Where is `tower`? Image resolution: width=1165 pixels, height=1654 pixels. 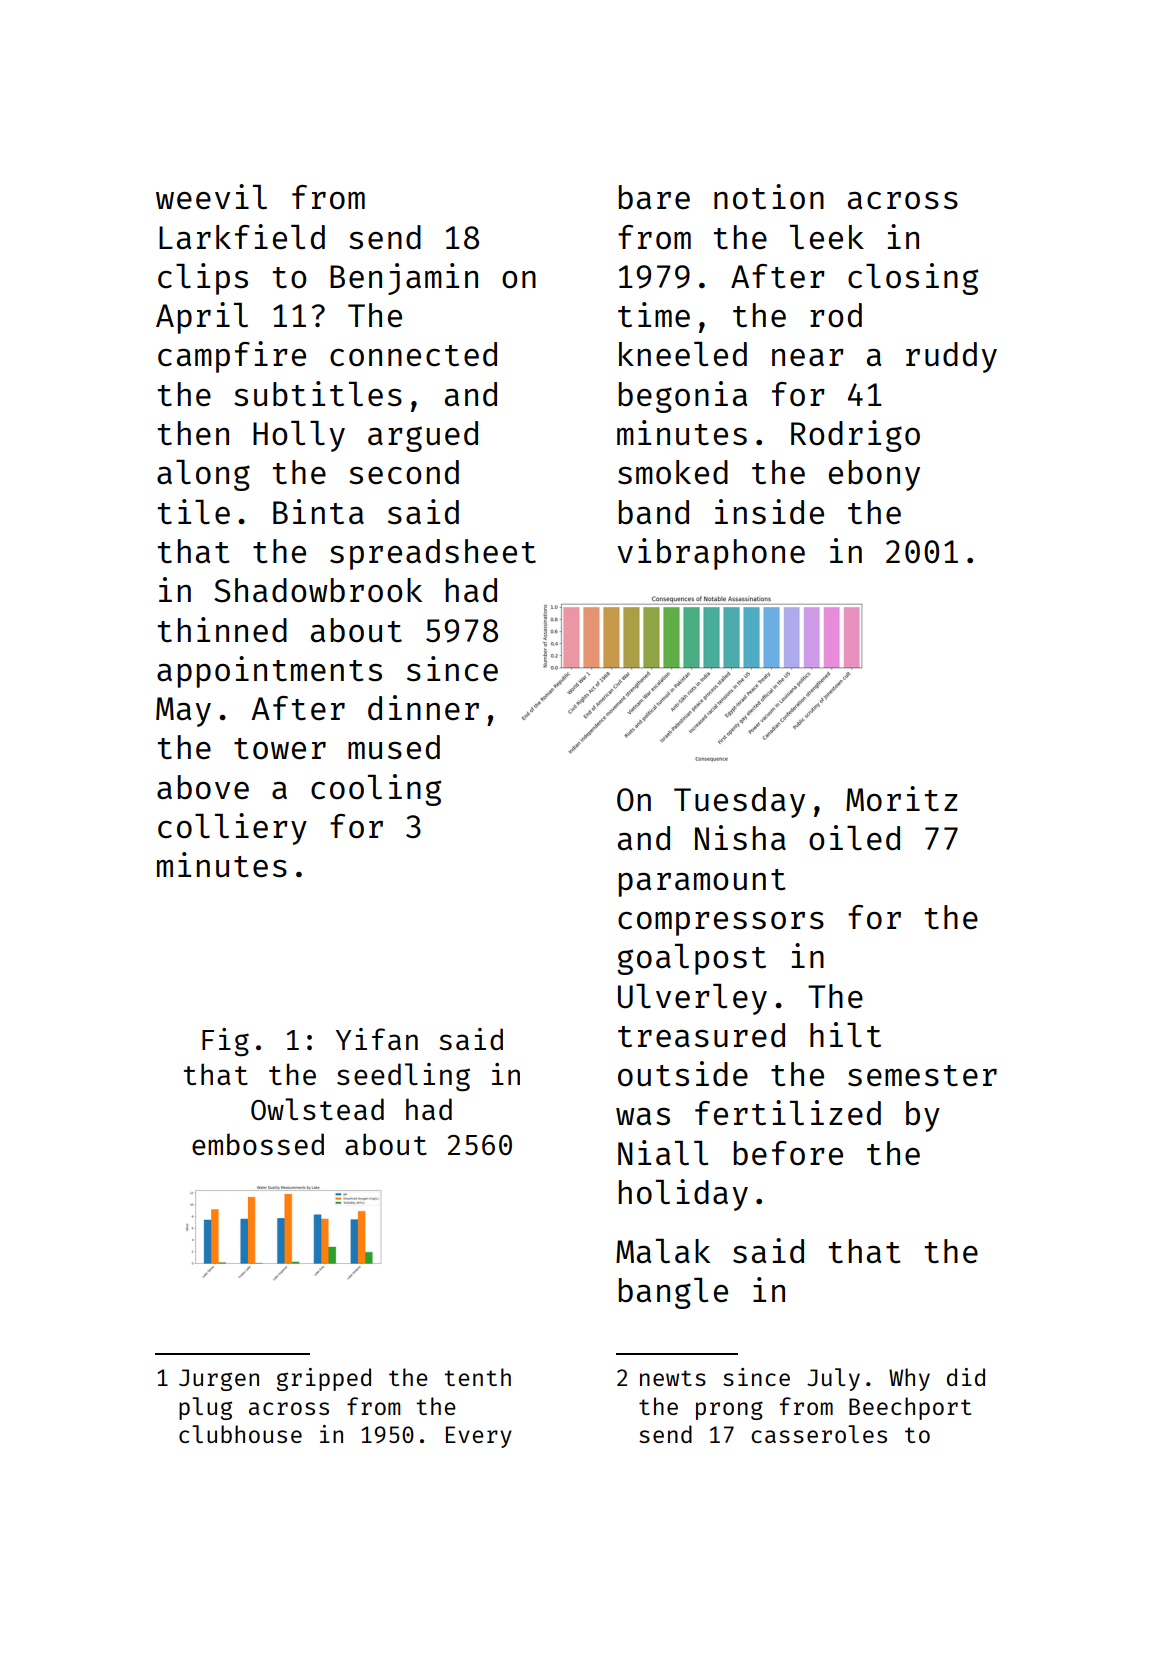 tower is located at coordinates (280, 749).
